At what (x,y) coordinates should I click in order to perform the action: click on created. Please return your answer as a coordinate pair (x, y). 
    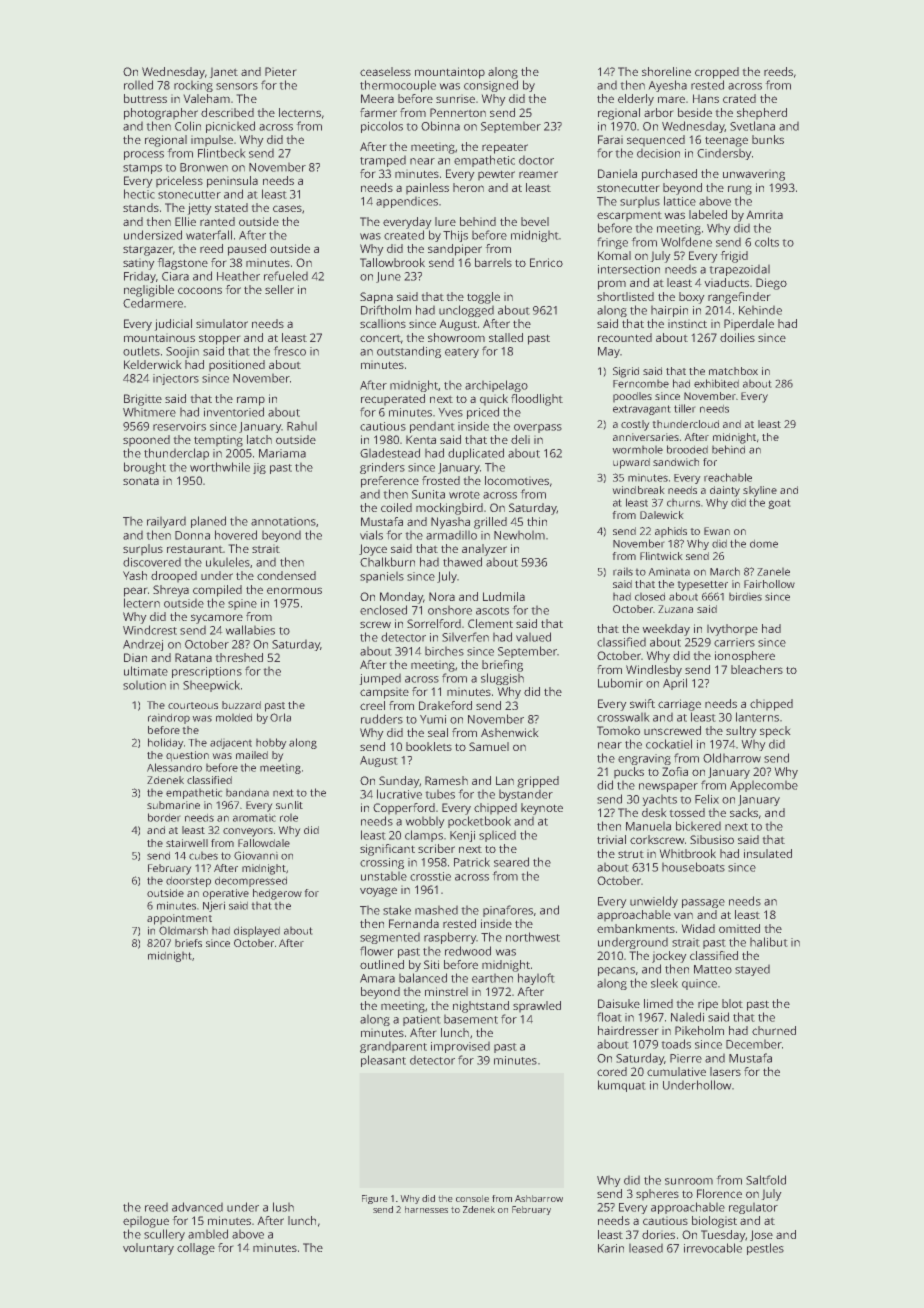
    Looking at the image, I should click on (404, 235).
